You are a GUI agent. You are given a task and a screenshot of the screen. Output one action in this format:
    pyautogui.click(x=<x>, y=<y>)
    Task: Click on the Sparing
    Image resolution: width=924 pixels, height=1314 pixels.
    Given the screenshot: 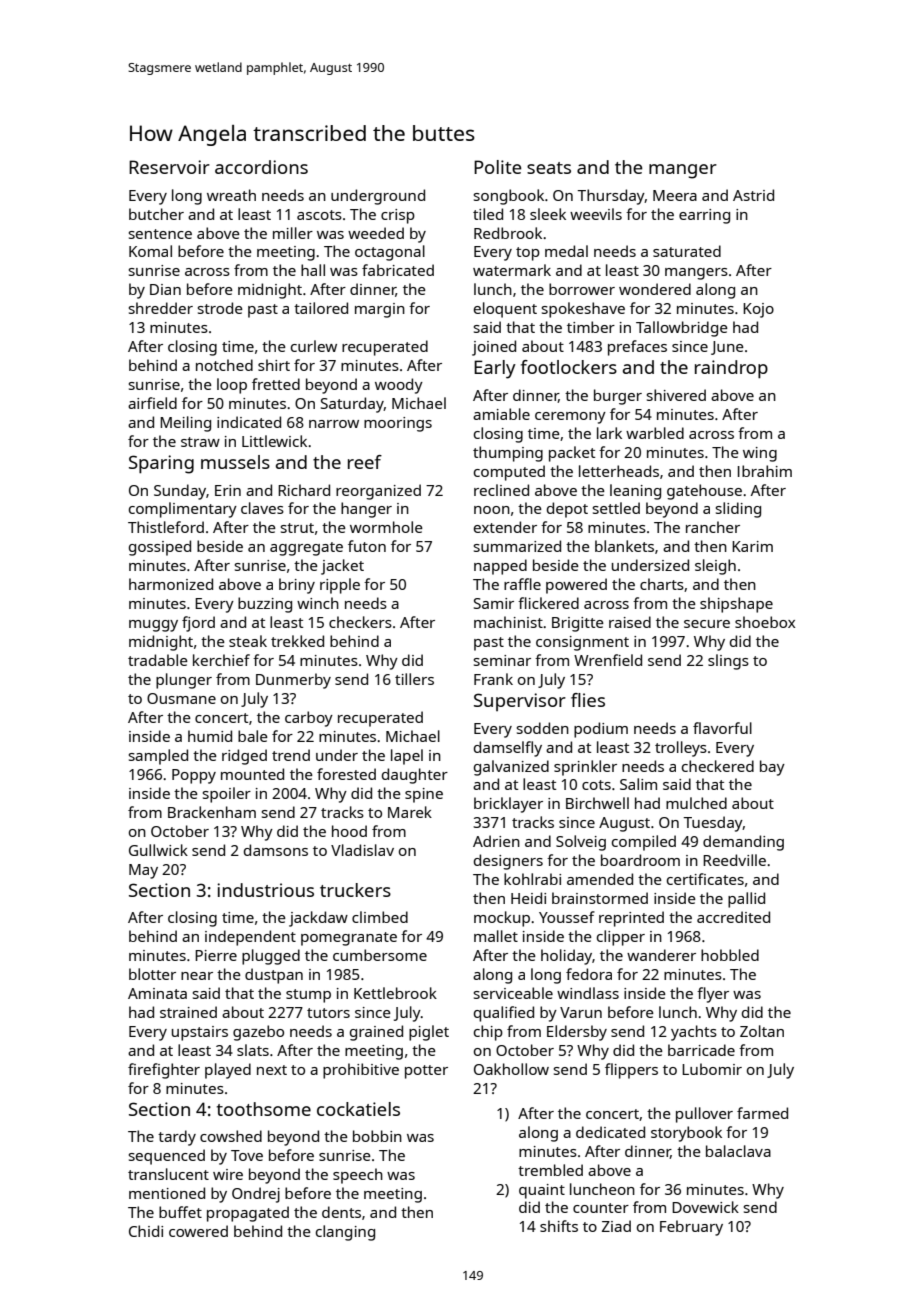 What is the action you would take?
    pyautogui.click(x=161, y=464)
